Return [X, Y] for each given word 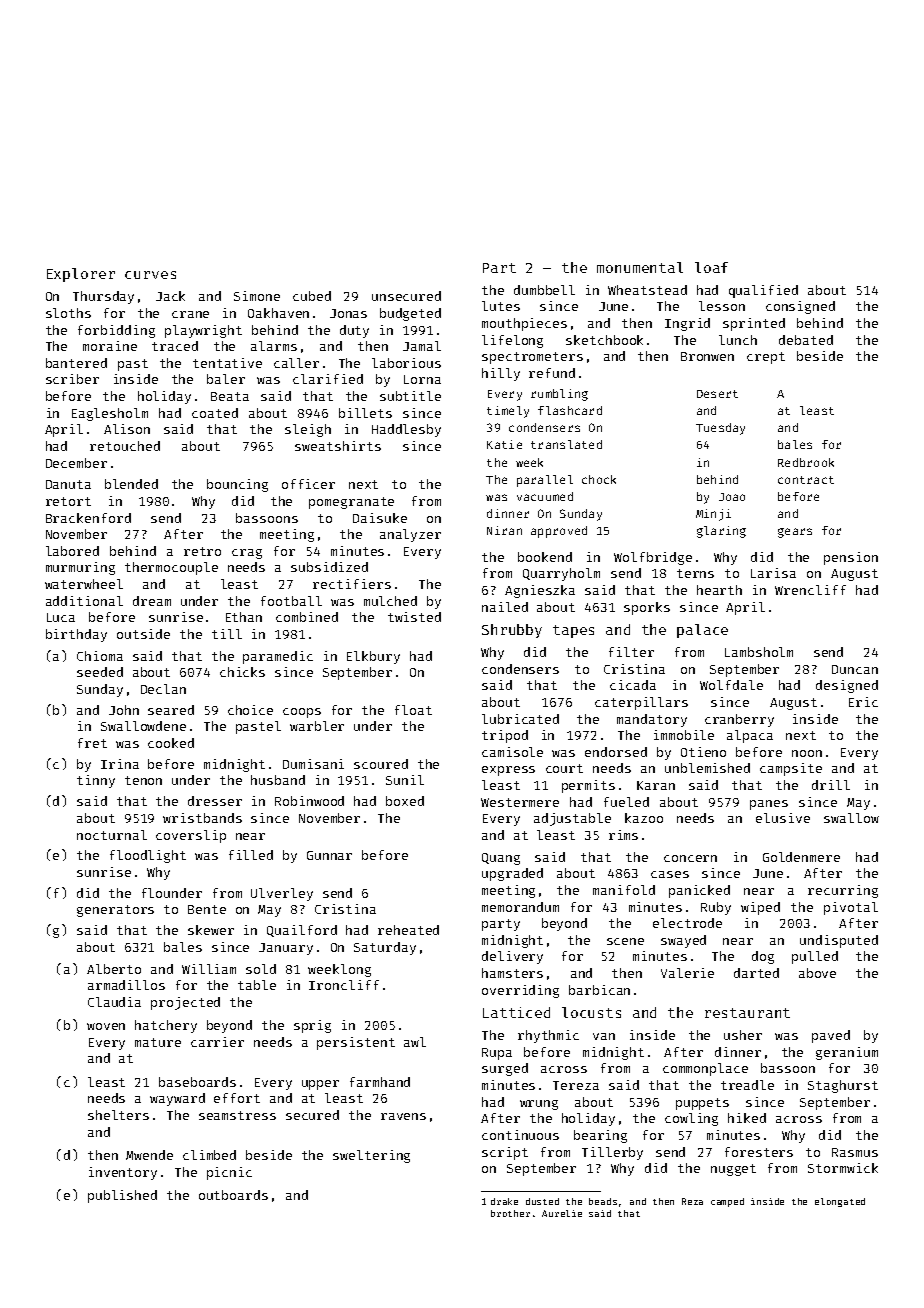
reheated [408, 930]
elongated [840, 1202]
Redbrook [806, 462]
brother [510, 1213]
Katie [504, 444]
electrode [687, 923]
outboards [233, 1195]
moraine [110, 346]
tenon [143, 780]
